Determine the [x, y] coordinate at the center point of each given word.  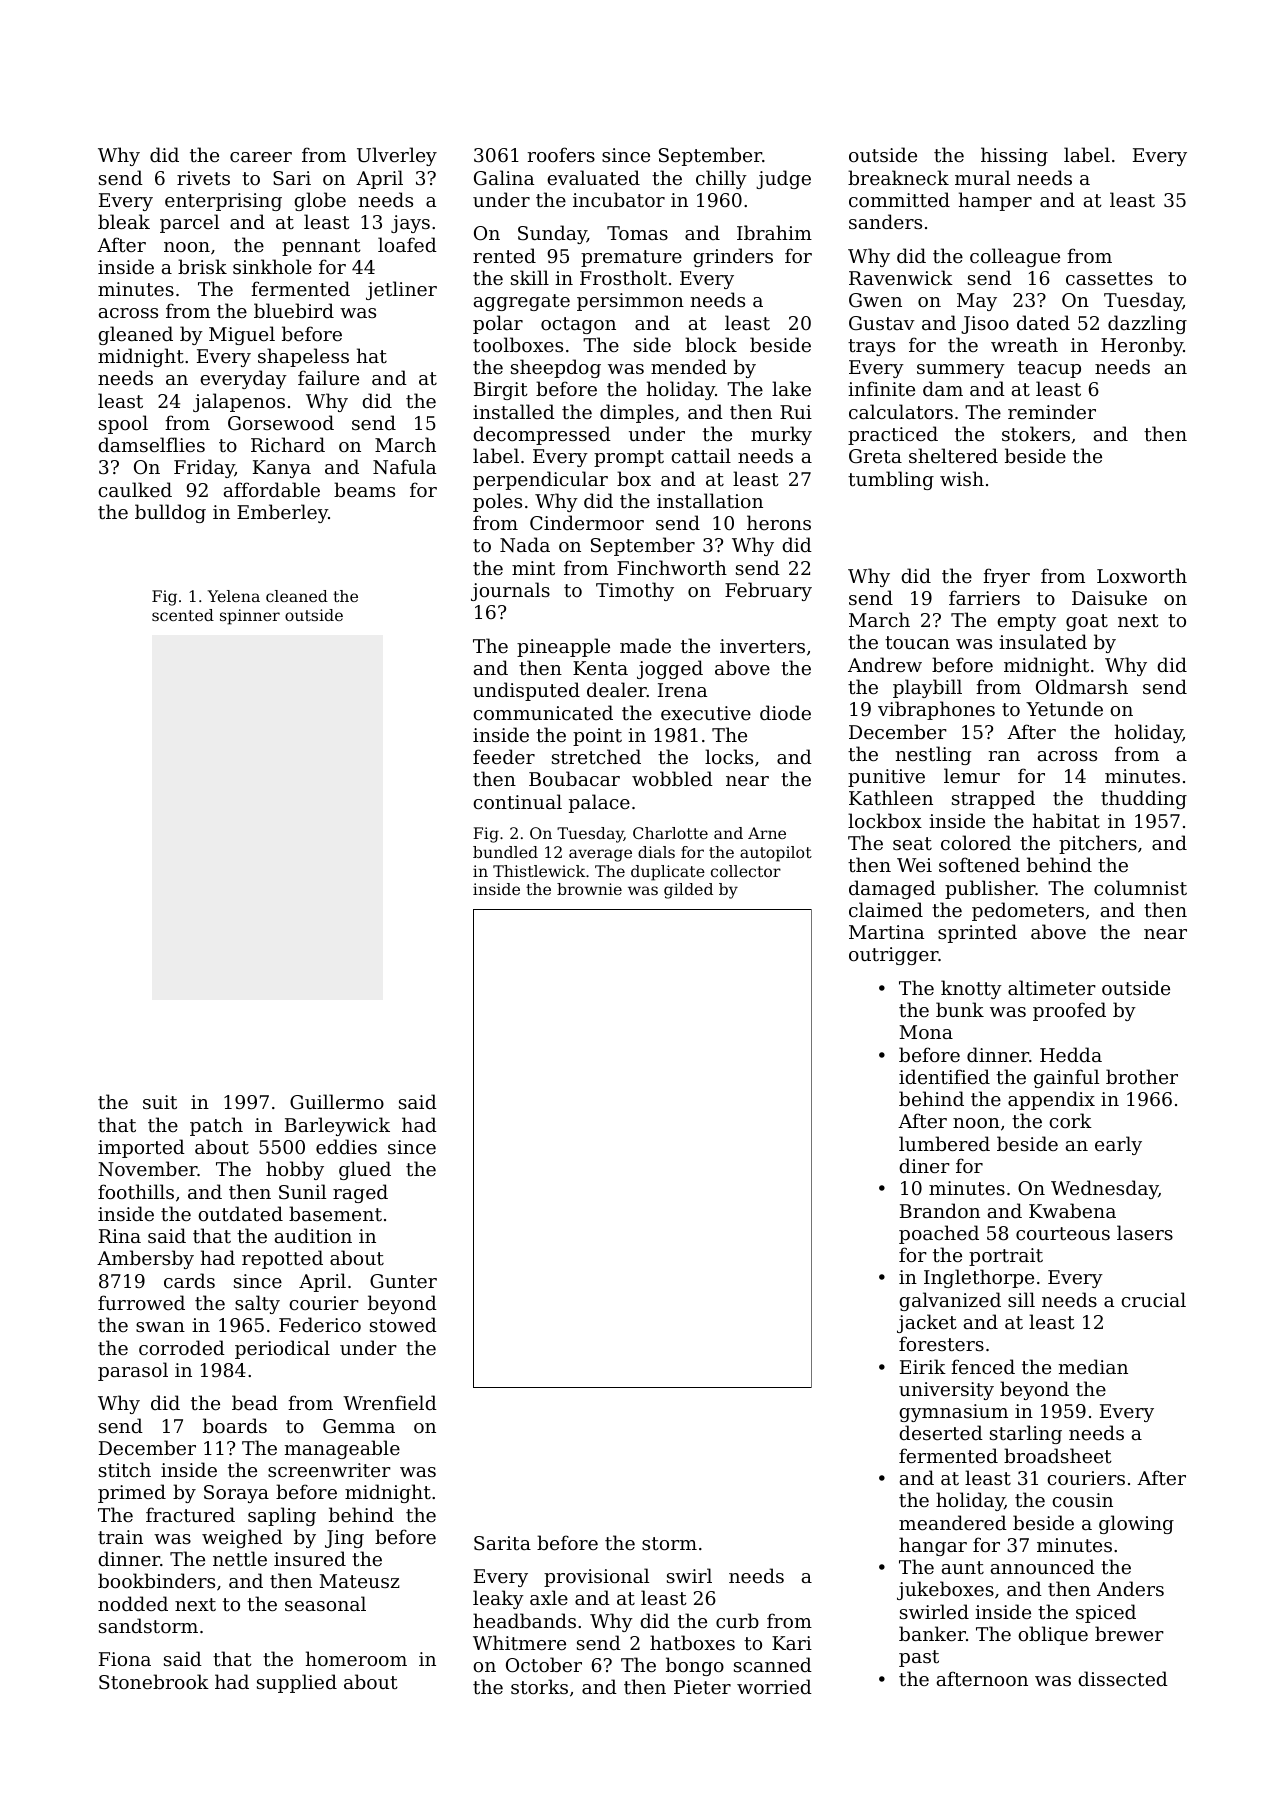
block [711, 344]
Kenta [600, 668]
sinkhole [272, 266]
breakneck [898, 177]
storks [539, 1686]
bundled [505, 852]
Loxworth [1142, 575]
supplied [297, 1683]
